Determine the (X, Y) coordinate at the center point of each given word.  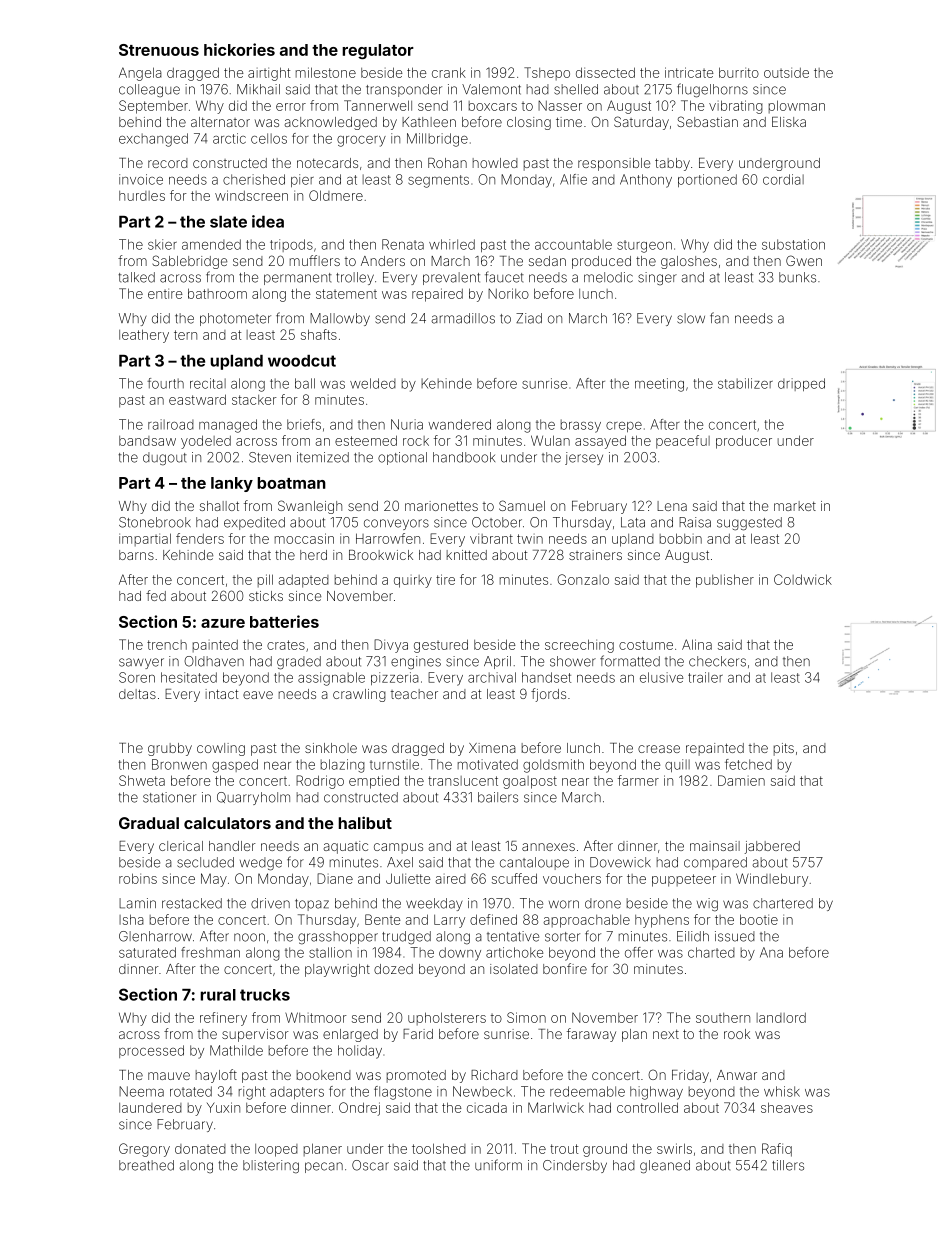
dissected (605, 72)
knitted (467, 555)
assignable (331, 679)
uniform (498, 1165)
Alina (697, 644)
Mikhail (258, 89)
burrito (739, 72)
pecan (324, 1167)
